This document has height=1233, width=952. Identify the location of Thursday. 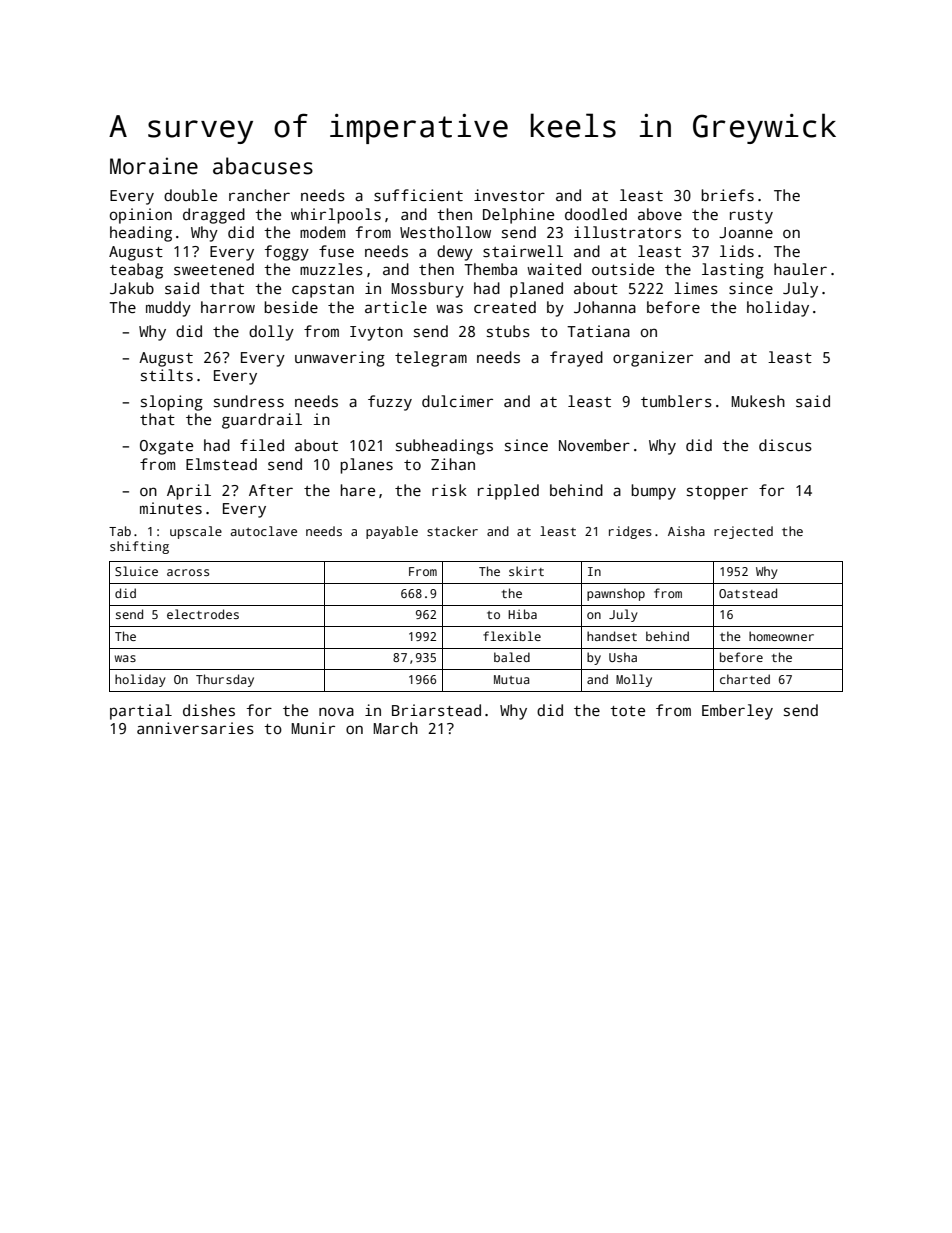
(225, 680).
